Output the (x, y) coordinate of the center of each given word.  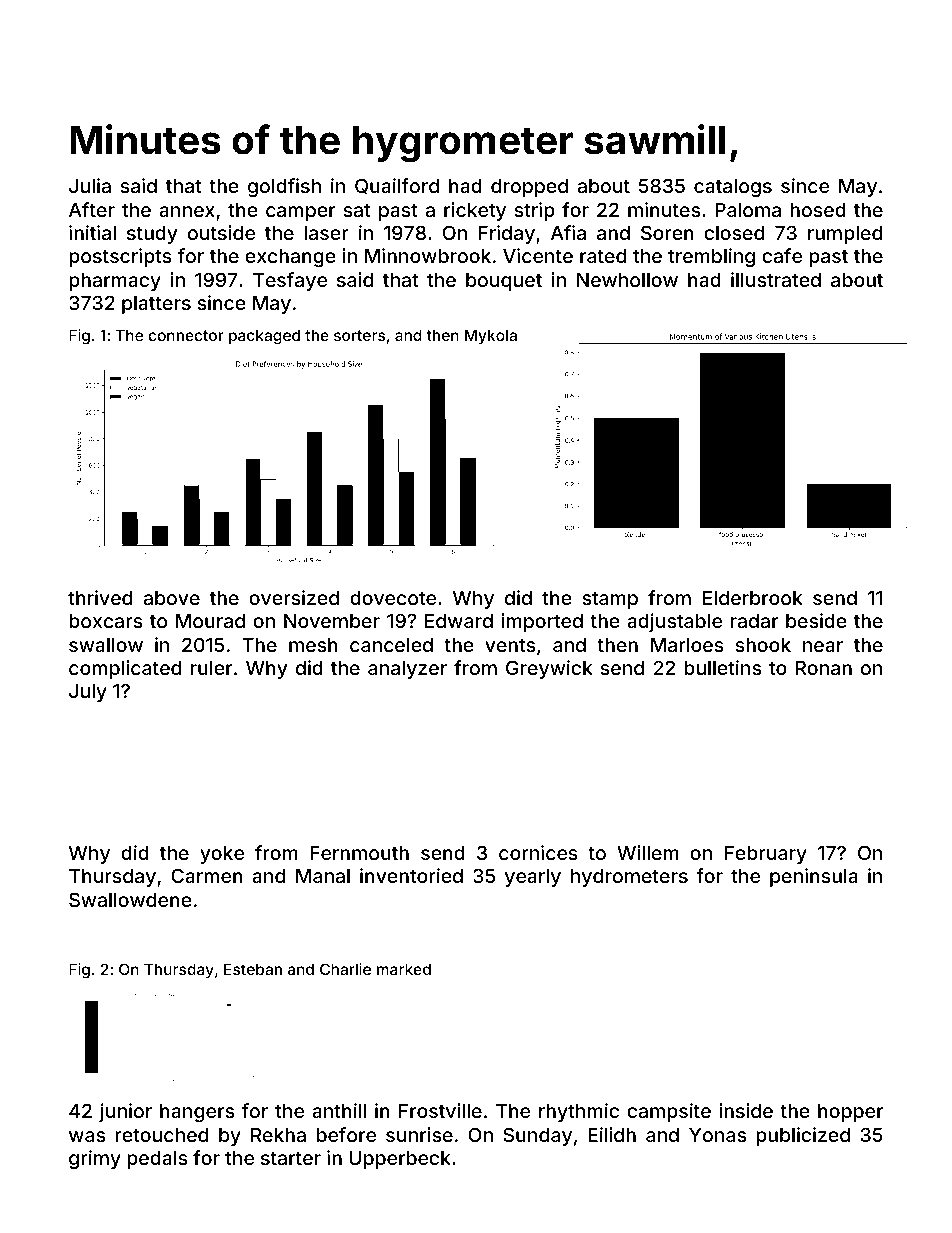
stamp (610, 600)
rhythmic (579, 1112)
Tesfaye (290, 281)
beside (816, 620)
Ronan (824, 668)
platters (156, 305)
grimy (95, 1159)
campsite (669, 1112)
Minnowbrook (428, 255)
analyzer (407, 670)
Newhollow (627, 280)
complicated (125, 669)
